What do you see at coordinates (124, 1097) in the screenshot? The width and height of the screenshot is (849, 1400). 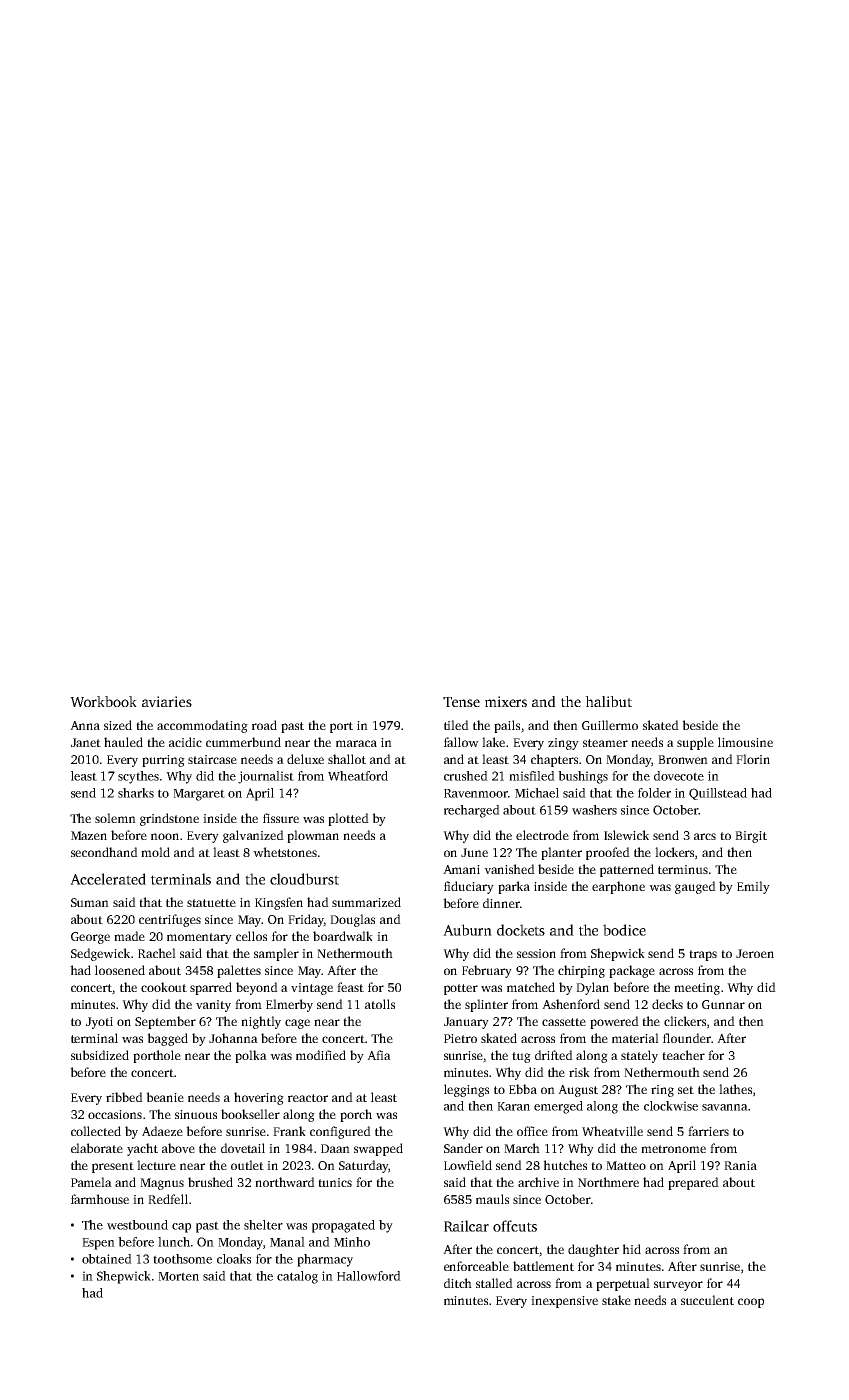 I see `ribbed` at bounding box center [124, 1097].
